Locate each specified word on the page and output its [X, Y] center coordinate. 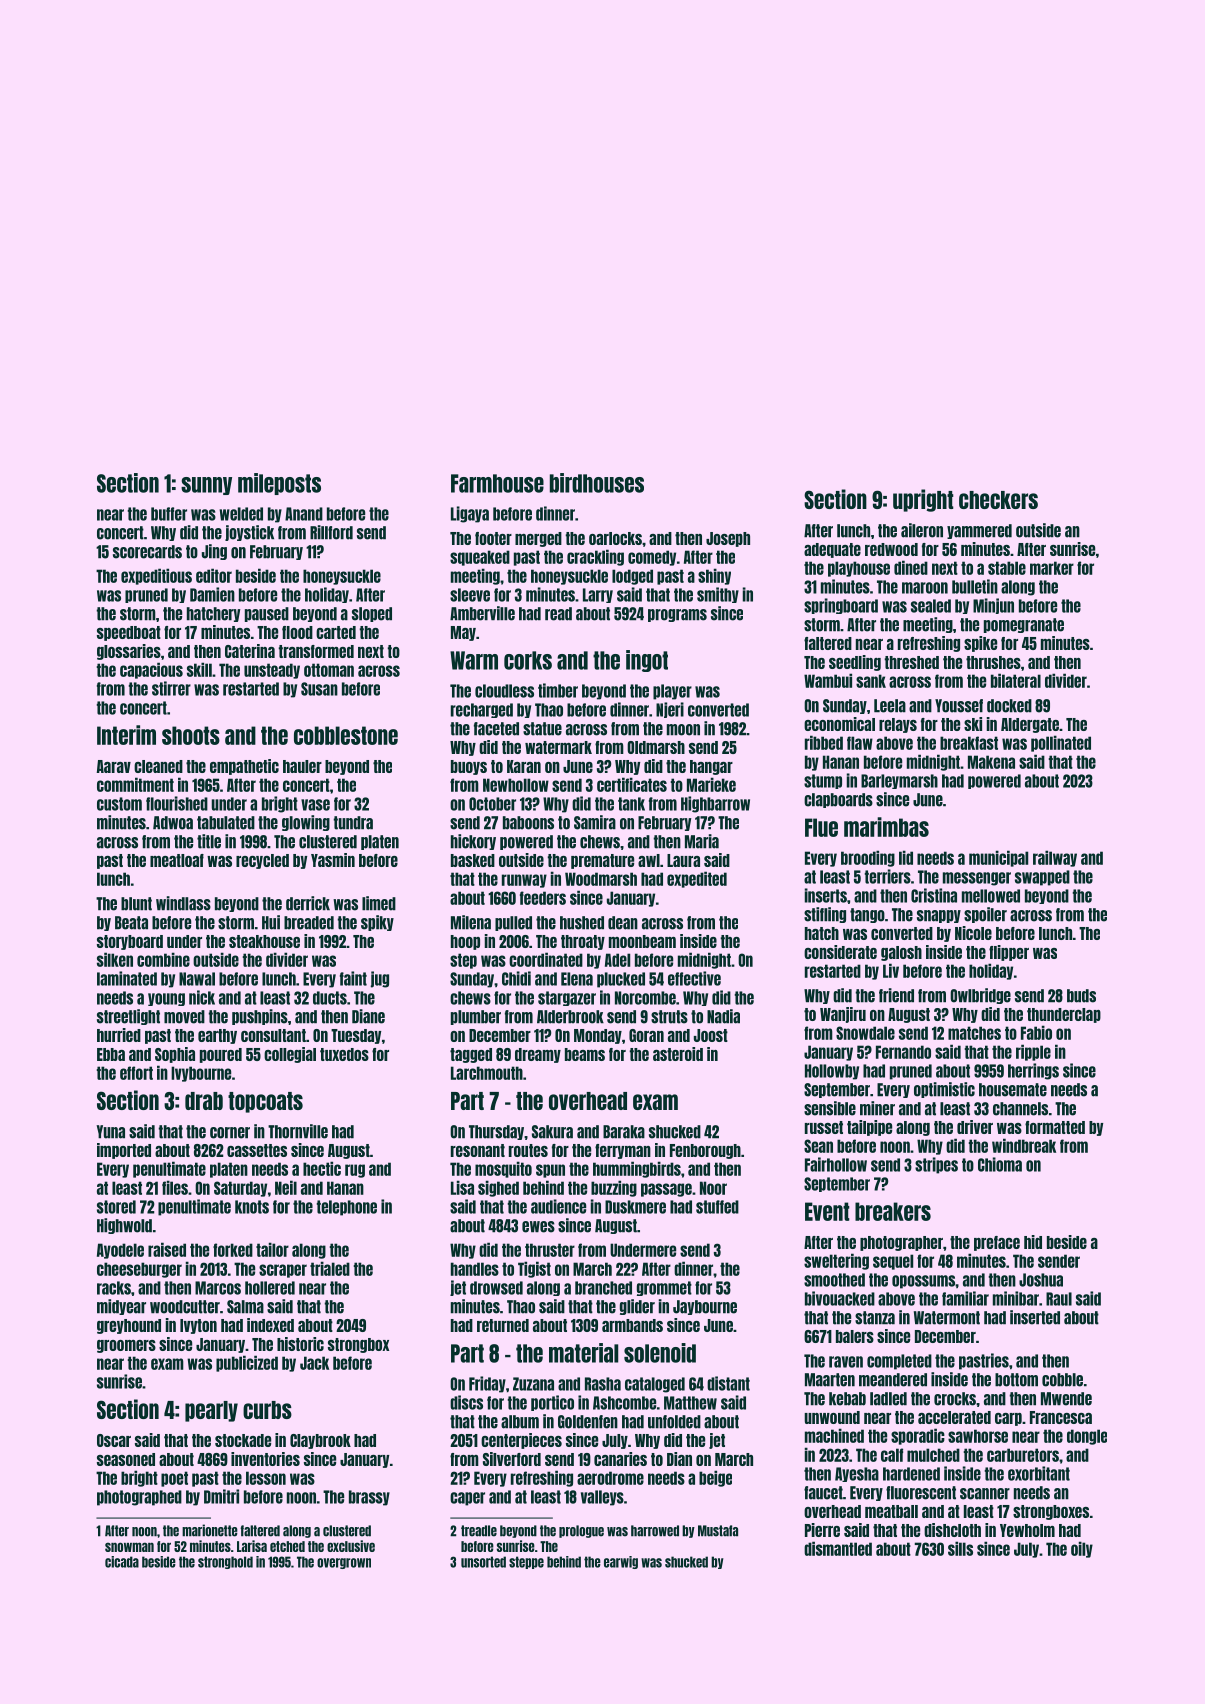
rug [355, 1171]
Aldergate [1030, 725]
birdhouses [597, 483]
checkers [998, 500]
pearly [211, 1411]
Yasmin [333, 860]
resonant [478, 1150]
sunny [206, 486]
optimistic [944, 1090]
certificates [632, 784]
